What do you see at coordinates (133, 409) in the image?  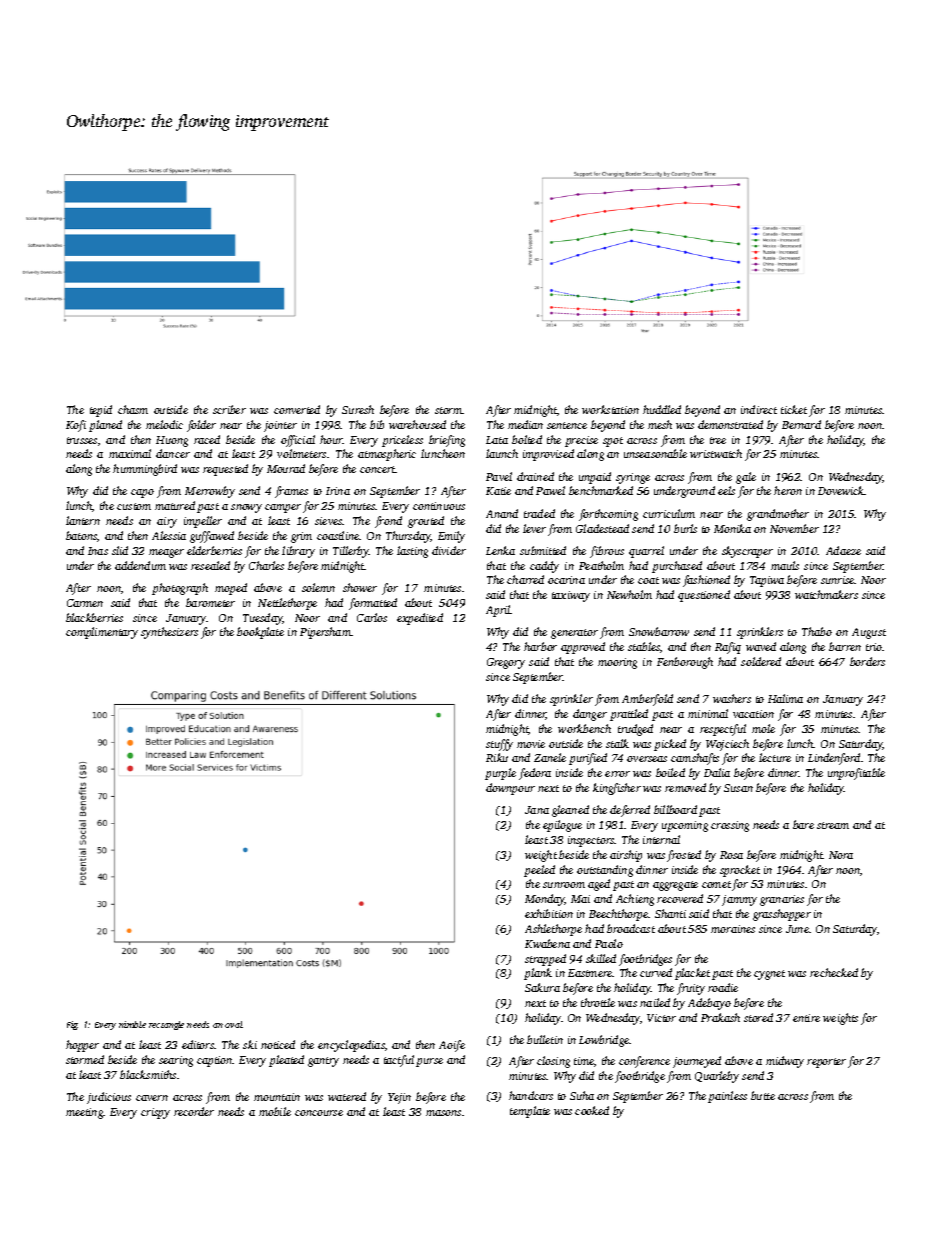 I see `chasm` at bounding box center [133, 409].
